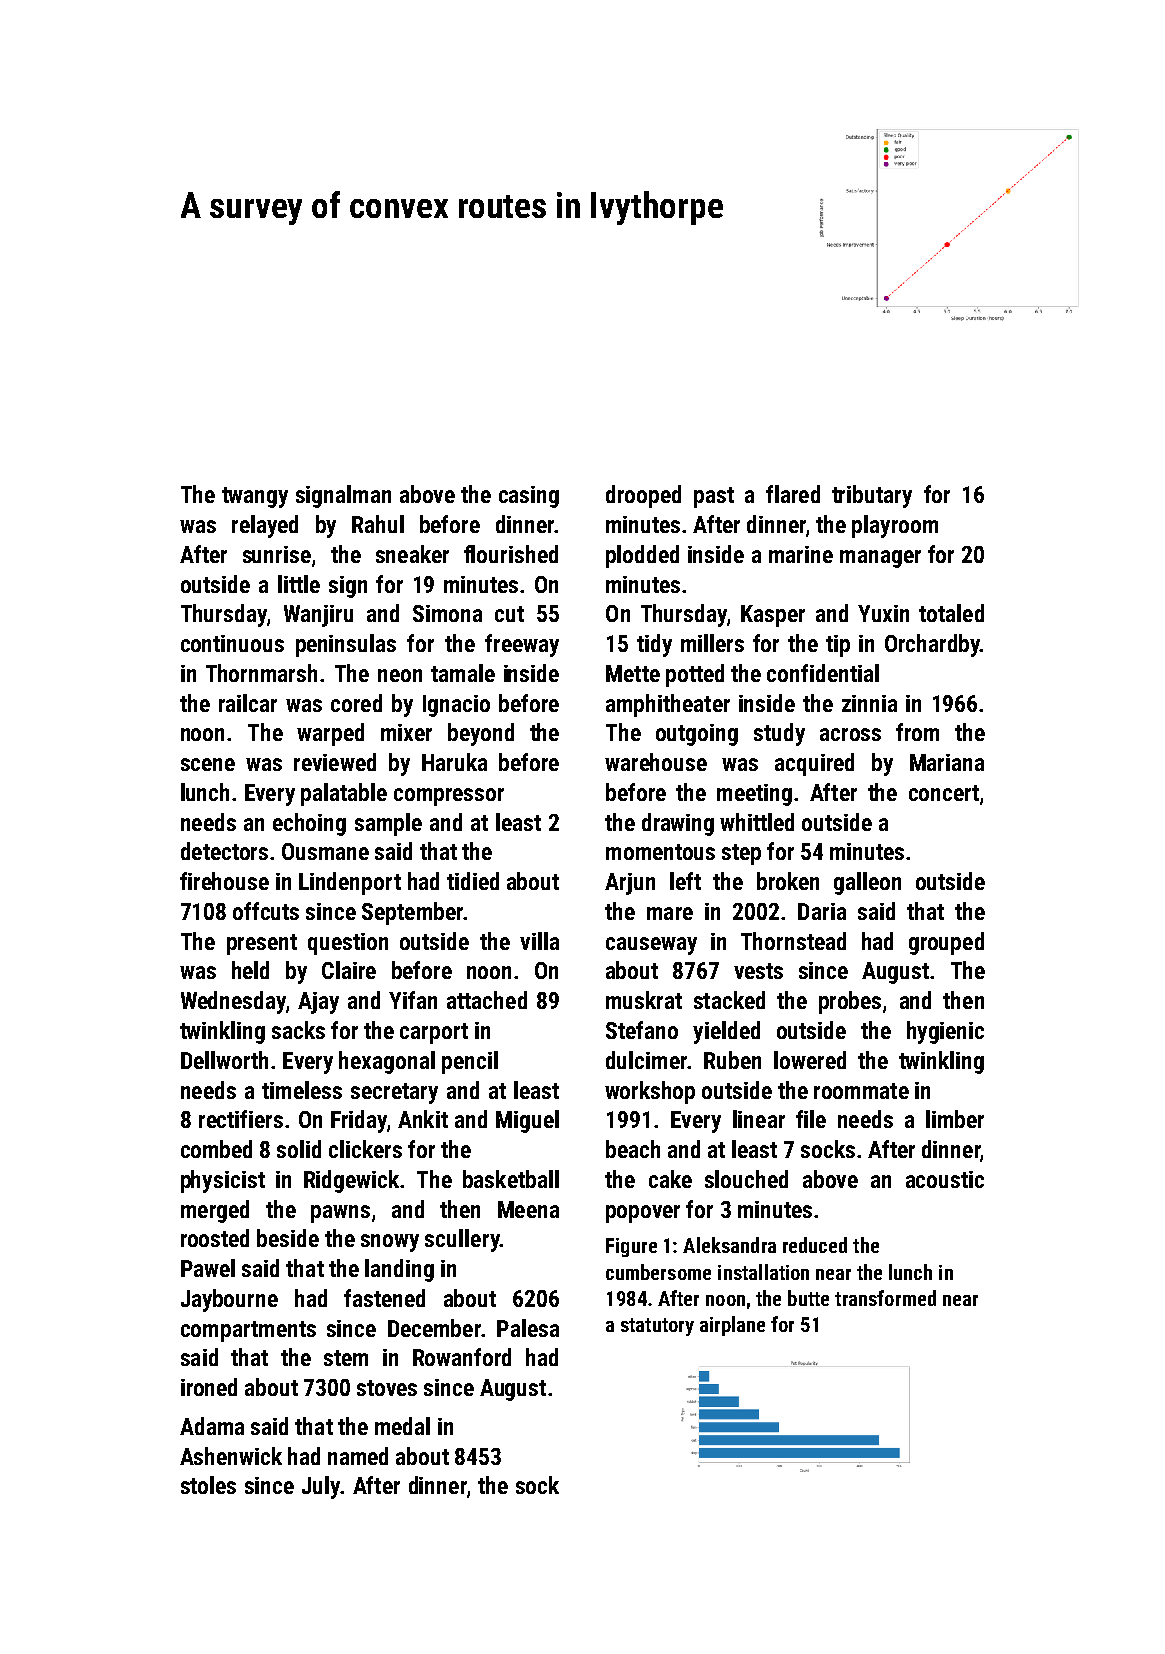  Describe the element at coordinates (732, 1326) in the screenshot. I see `airplane` at that location.
